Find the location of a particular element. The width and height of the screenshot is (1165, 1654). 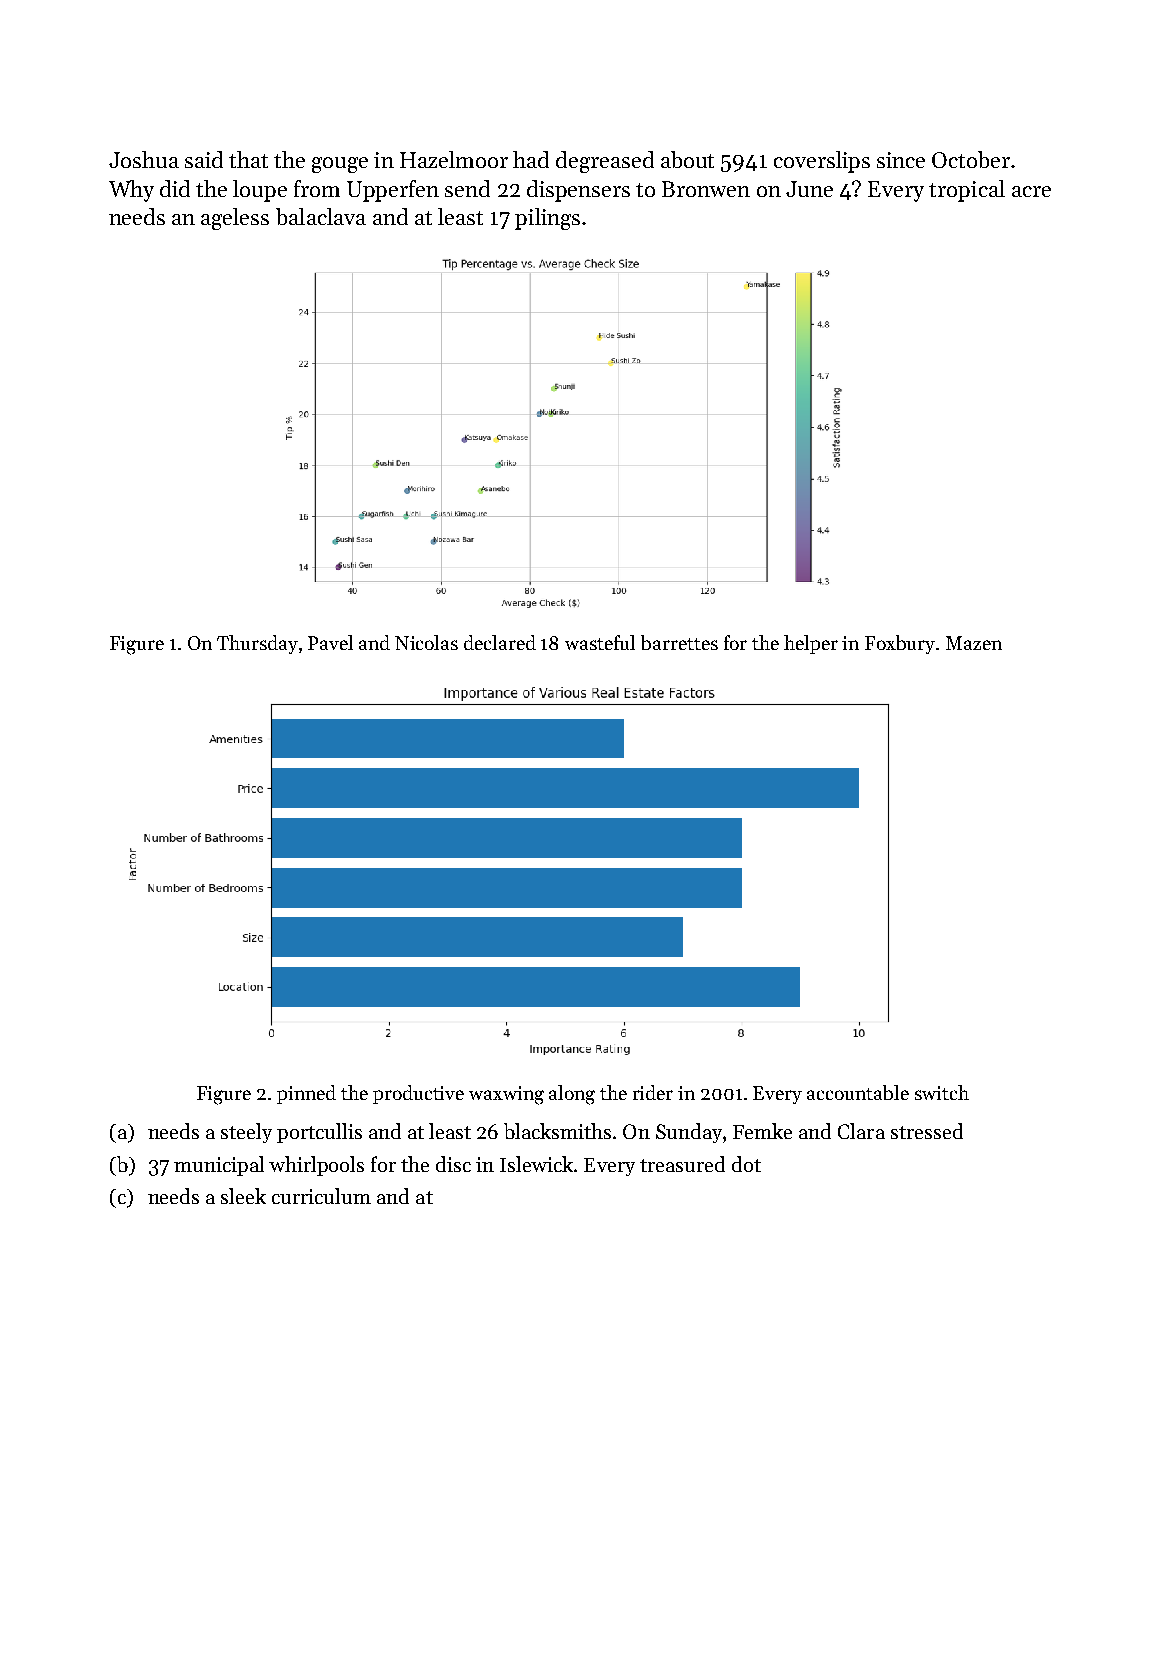

helper is located at coordinates (811, 644).
